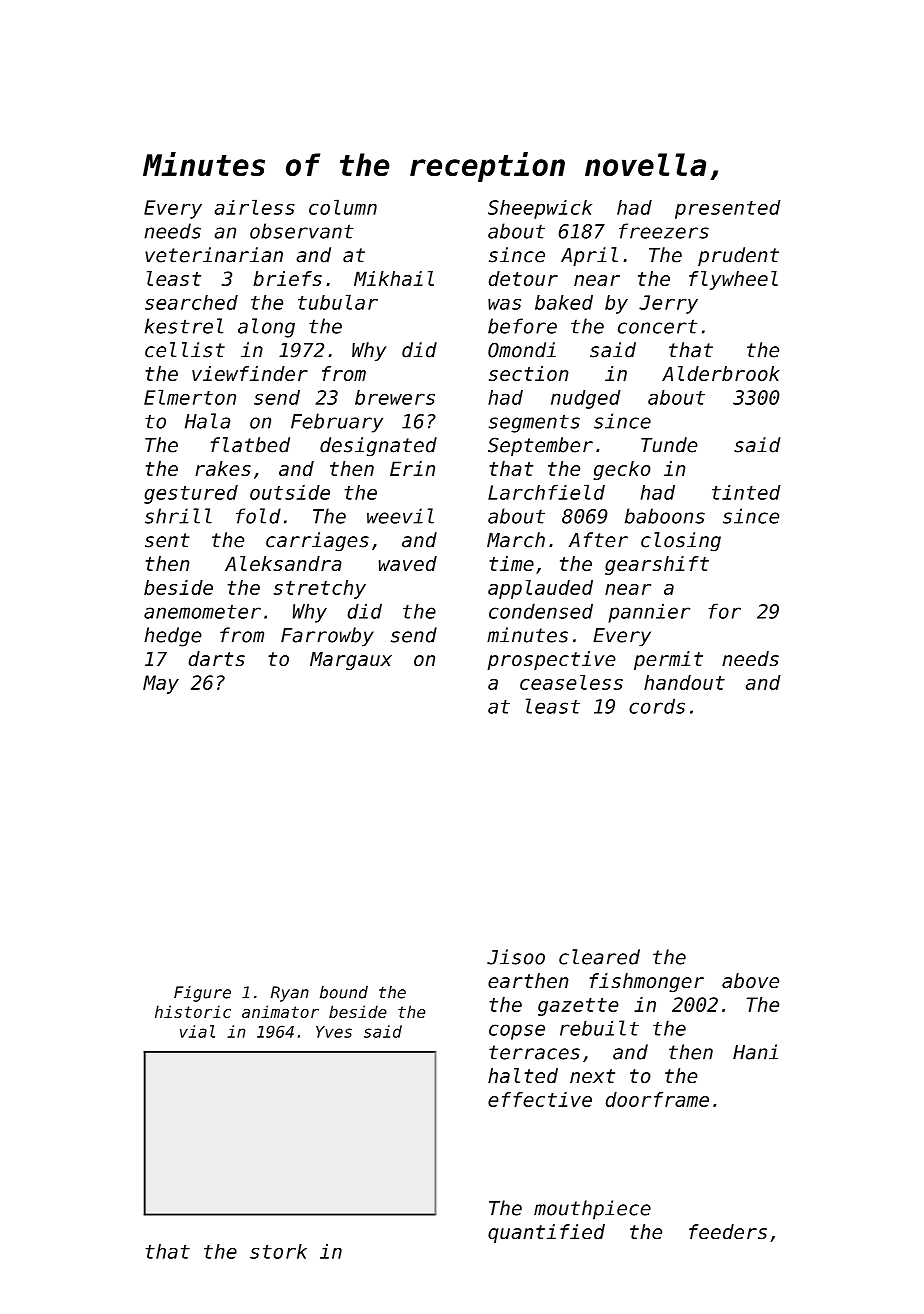 This page has width=924, height=1314. Describe the element at coordinates (408, 563) in the page. I see `waved` at that location.
